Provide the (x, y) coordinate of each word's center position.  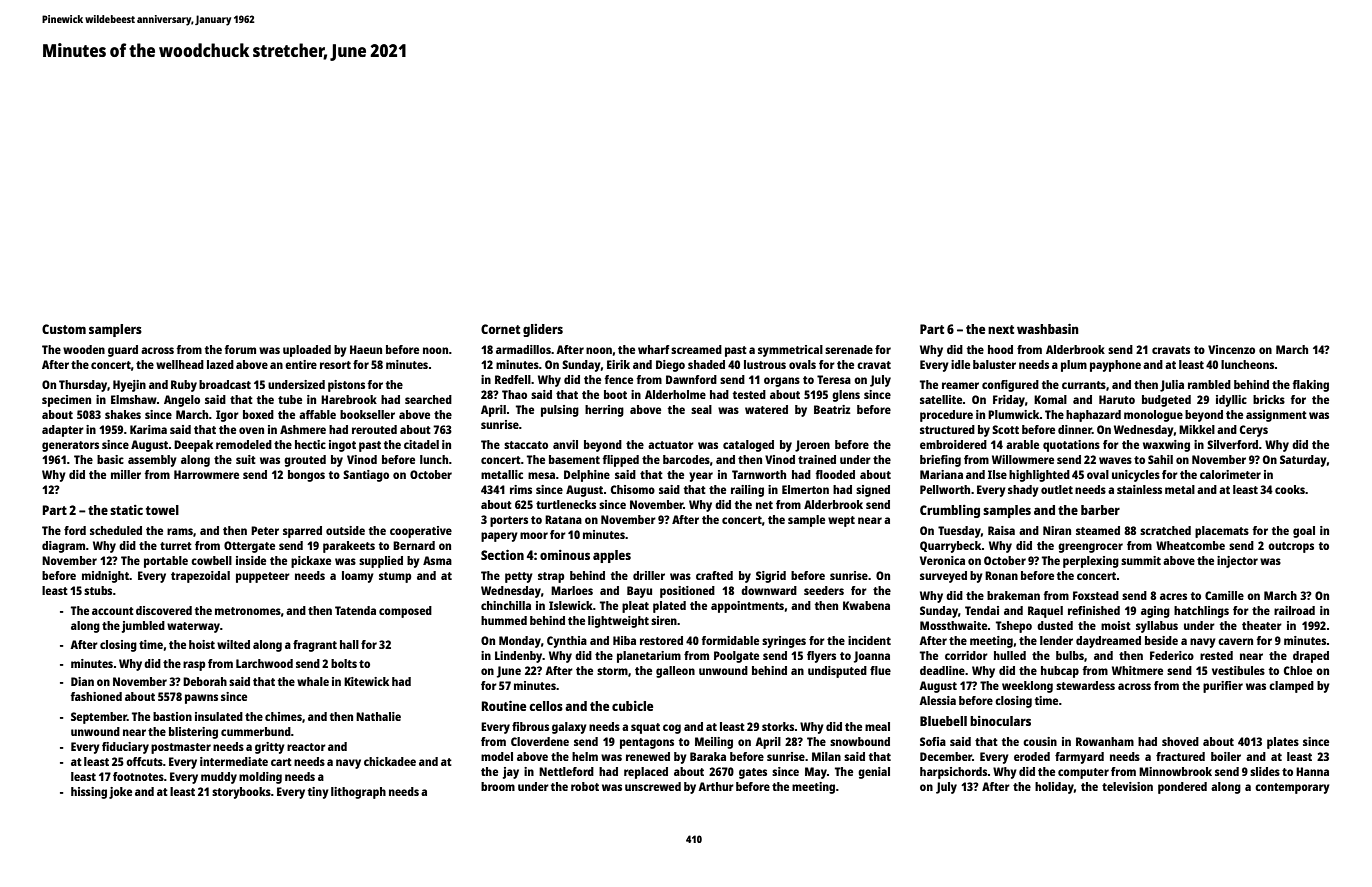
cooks (1290, 489)
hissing (89, 793)
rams (180, 531)
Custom (64, 329)
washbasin (1048, 329)
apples (612, 556)
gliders (543, 330)
